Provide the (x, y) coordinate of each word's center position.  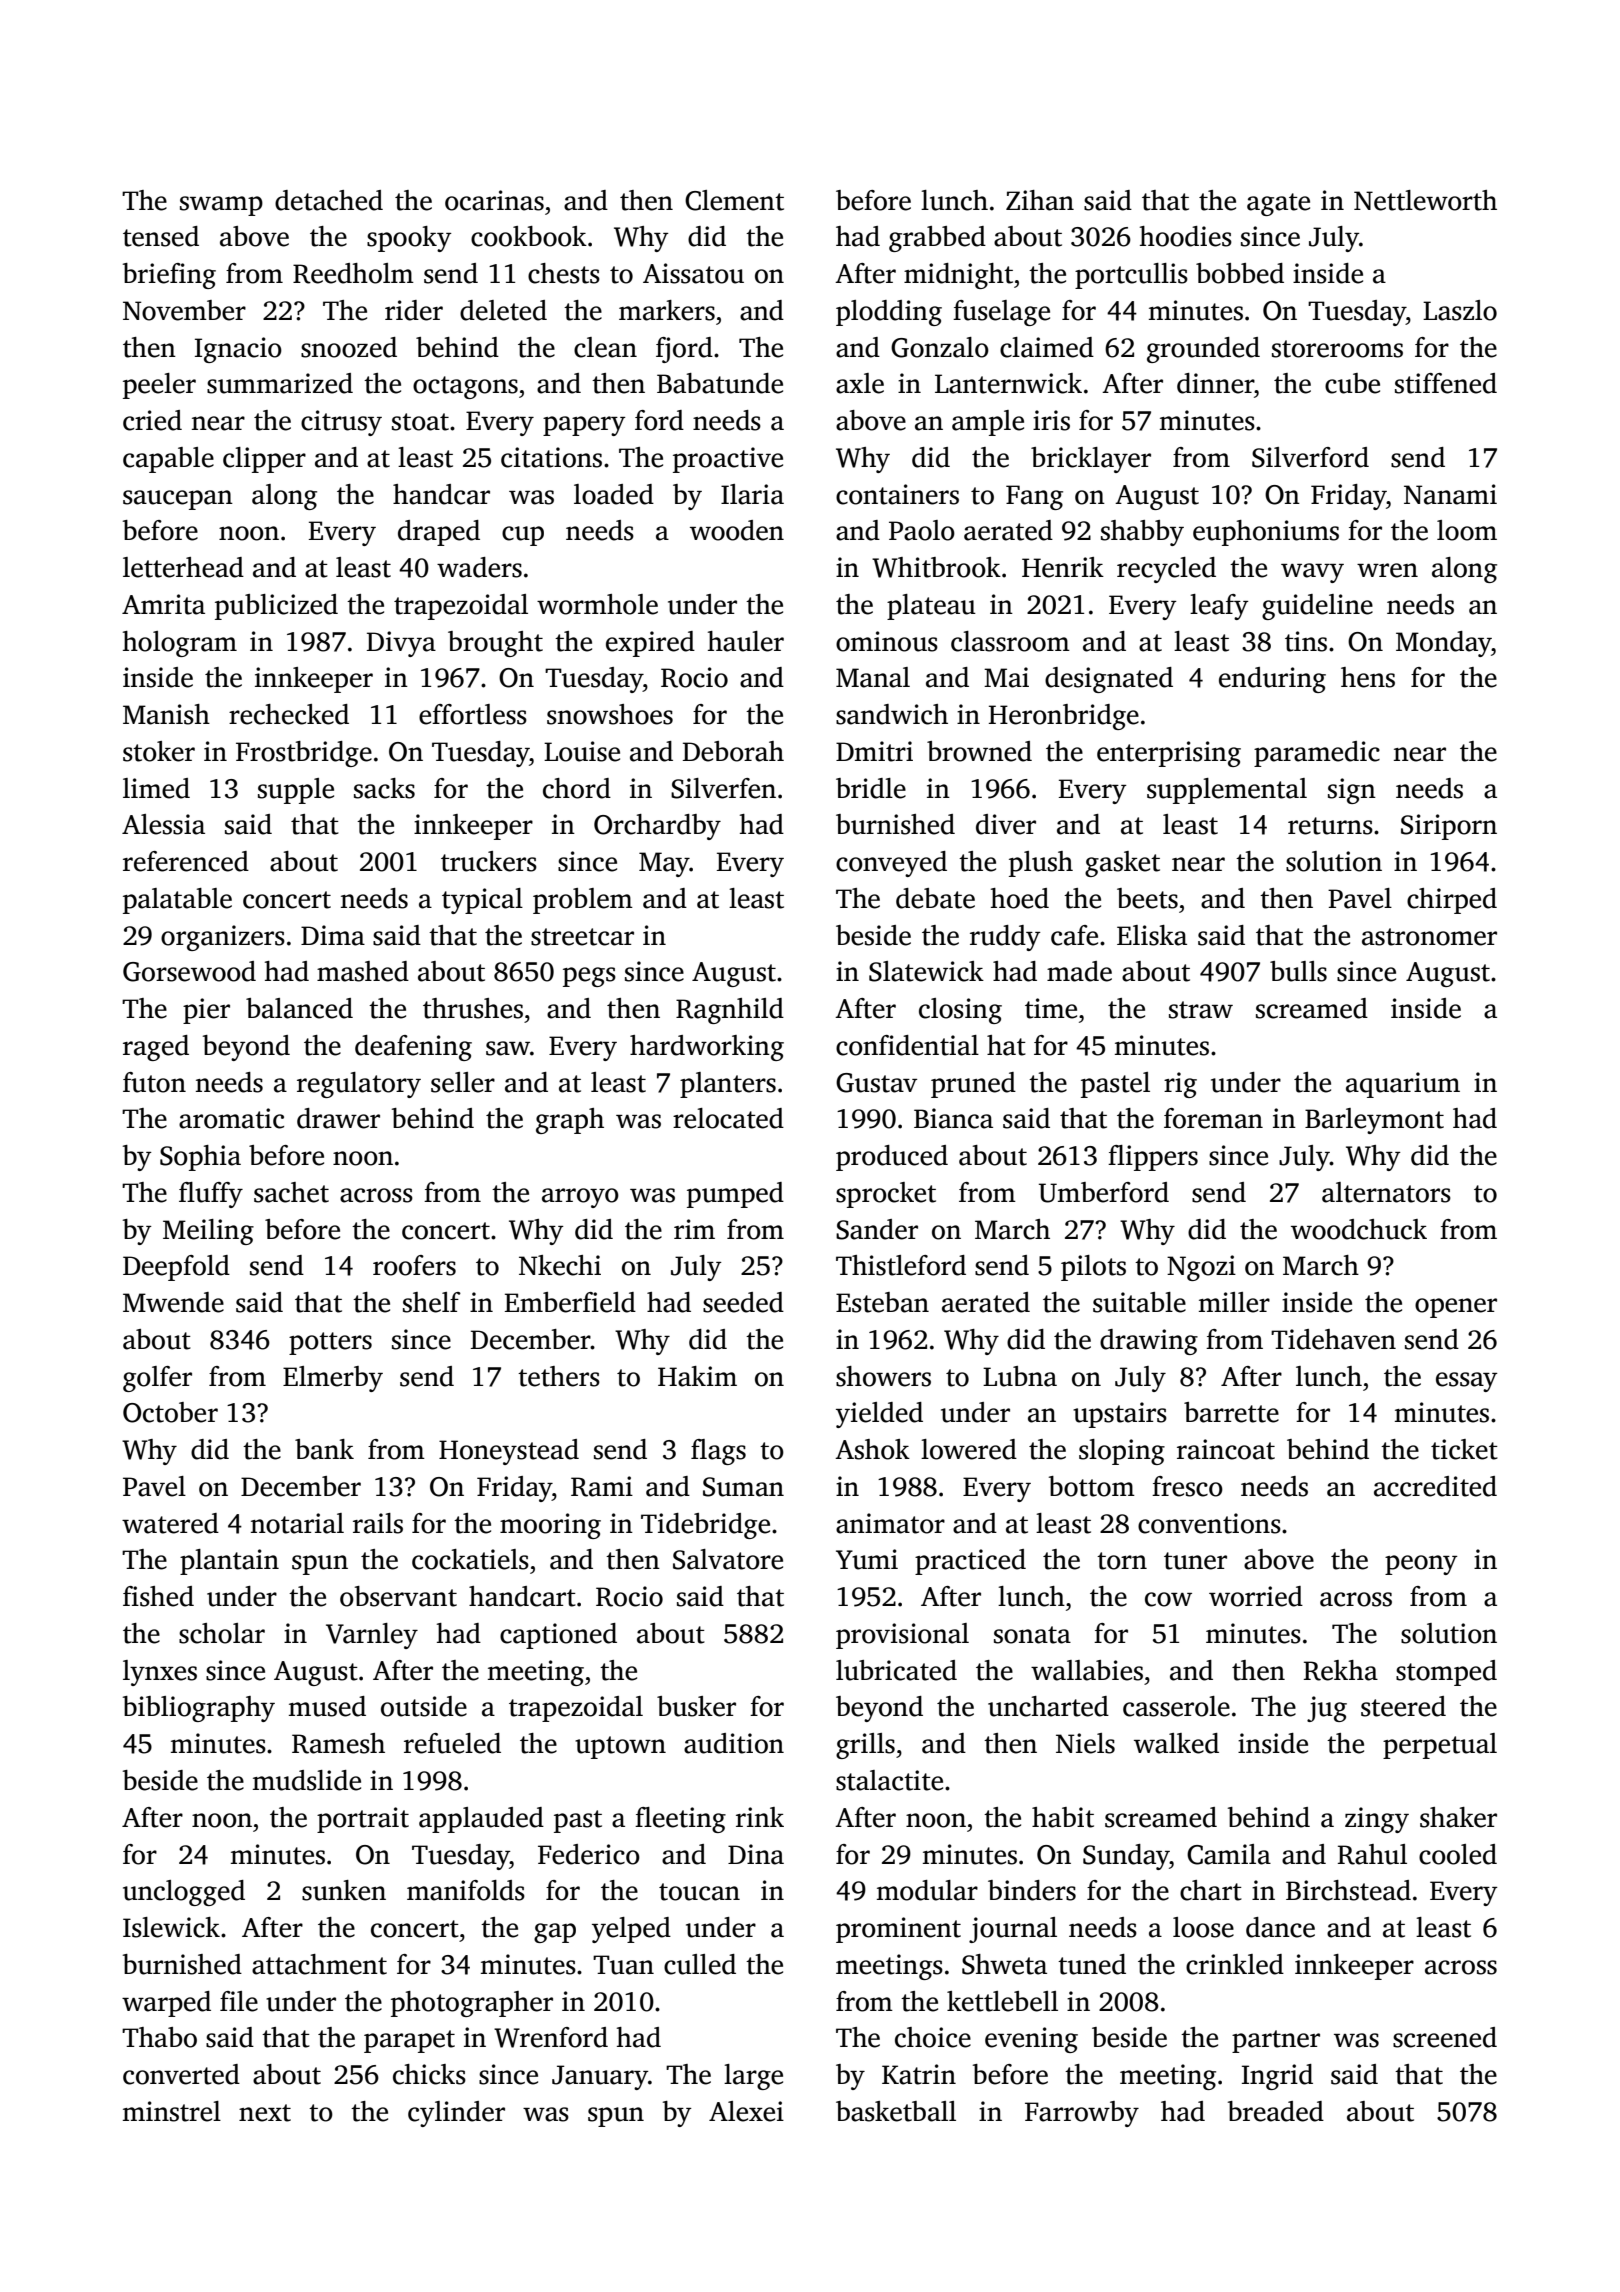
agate (1278, 204)
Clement (734, 200)
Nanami (1450, 494)
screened (1445, 2037)
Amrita (163, 604)
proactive (728, 460)
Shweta (1004, 1964)
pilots (1093, 1268)
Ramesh (338, 1743)
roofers (414, 1265)
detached (329, 200)
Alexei (746, 2111)
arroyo (580, 1198)
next (265, 2113)
